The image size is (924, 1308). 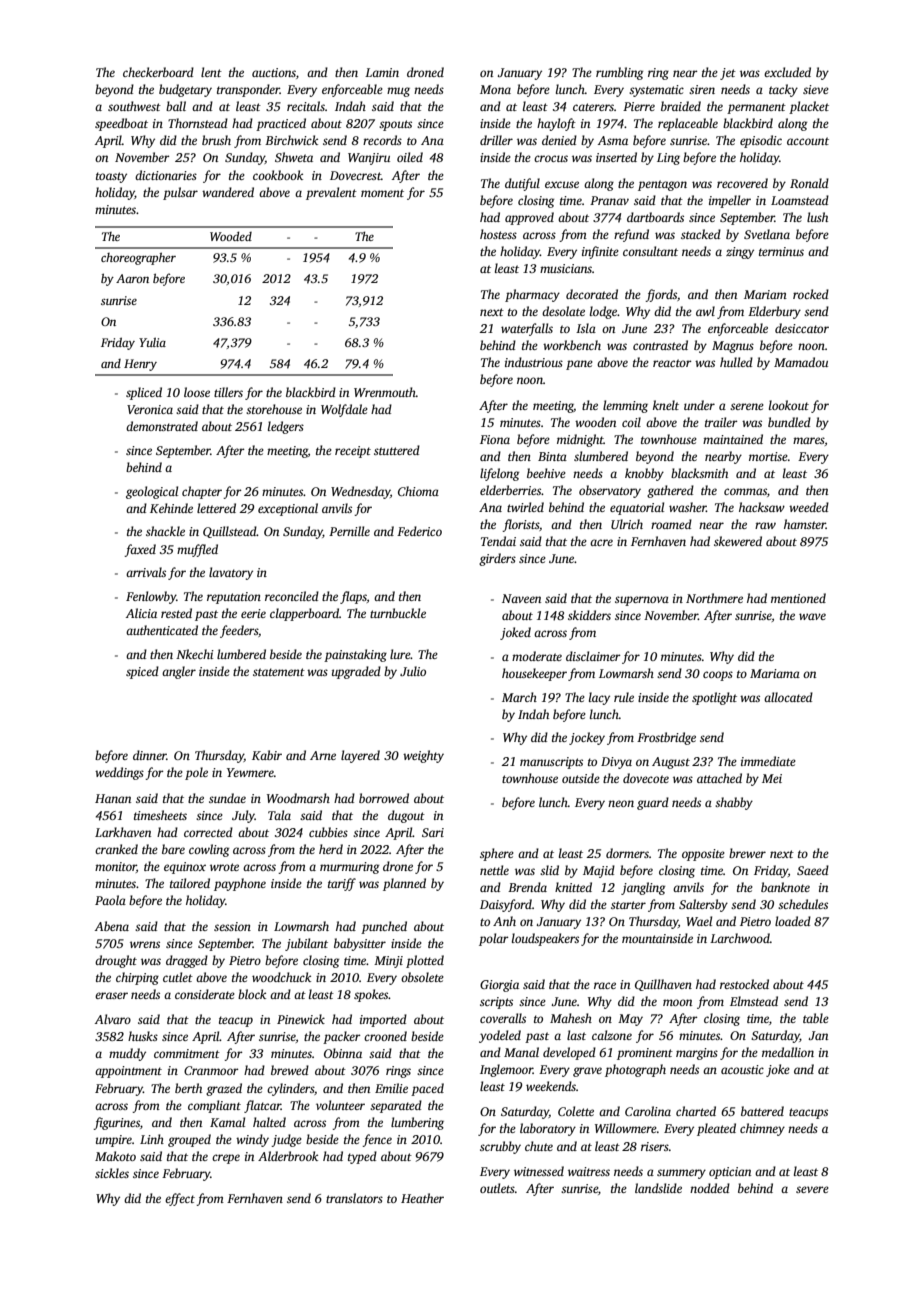 What do you see at coordinates (616, 763) in the image?
I see `Divya` at bounding box center [616, 763].
